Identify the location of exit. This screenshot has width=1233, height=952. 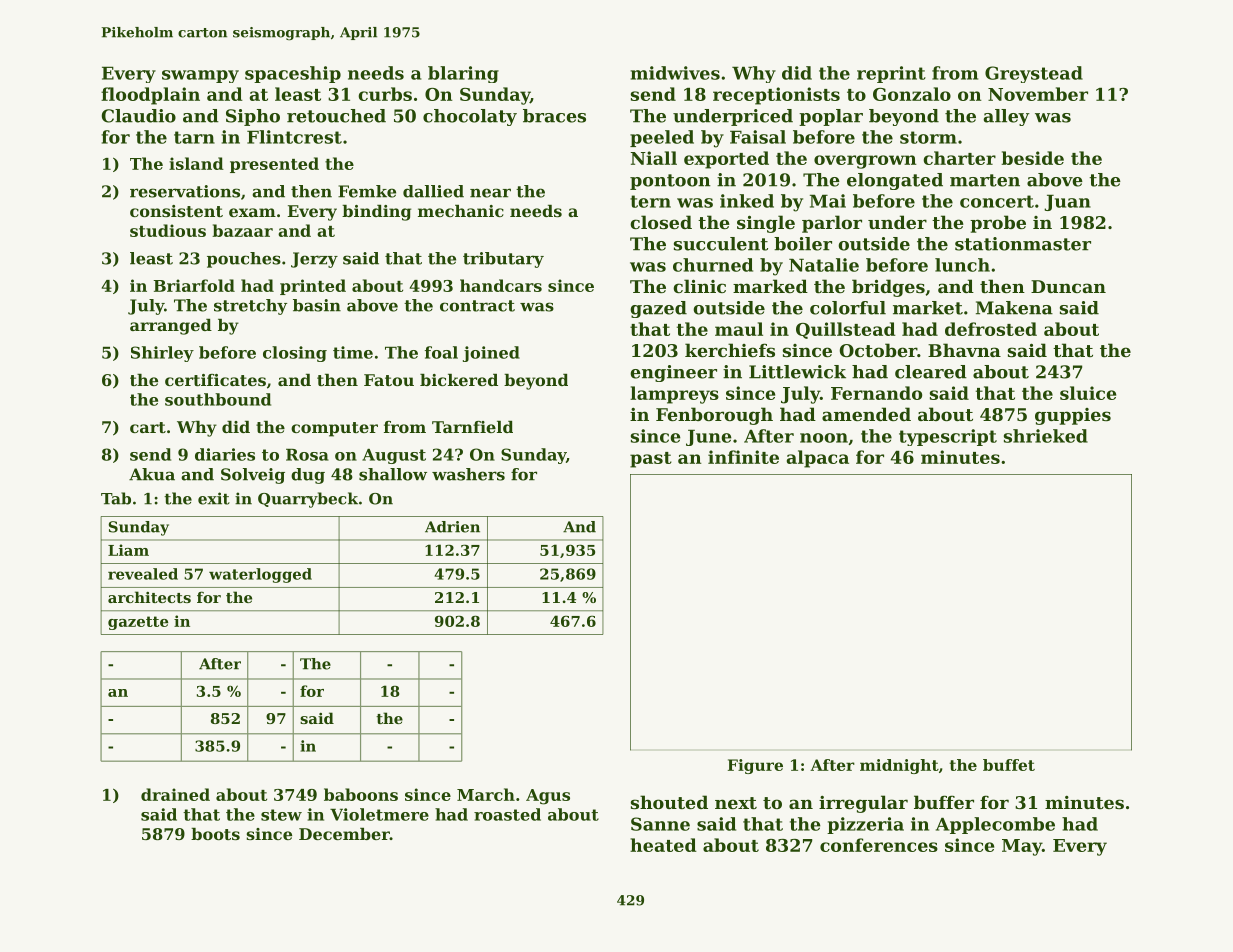
(214, 498).
